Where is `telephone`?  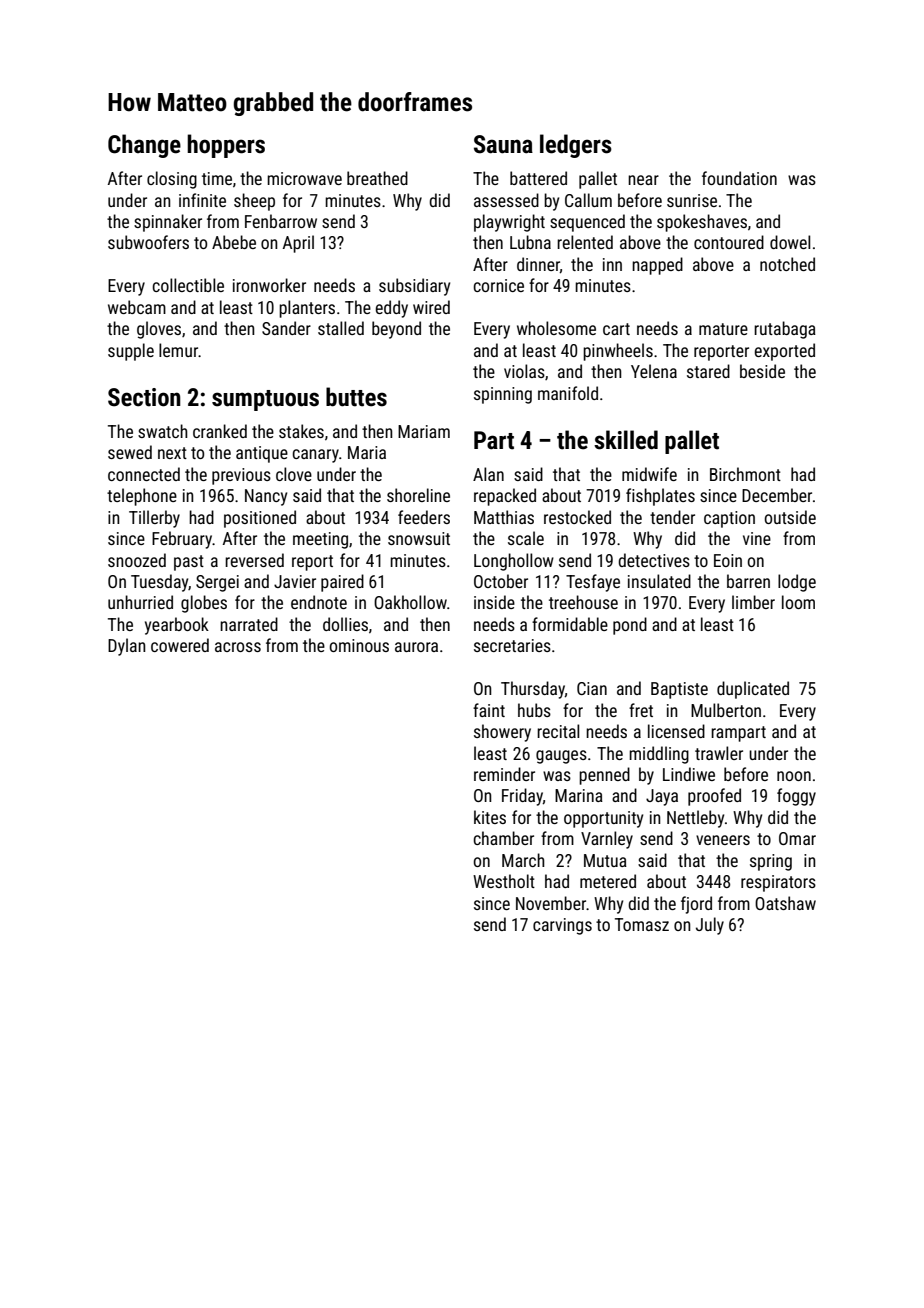 telephone is located at coordinates (142, 497).
